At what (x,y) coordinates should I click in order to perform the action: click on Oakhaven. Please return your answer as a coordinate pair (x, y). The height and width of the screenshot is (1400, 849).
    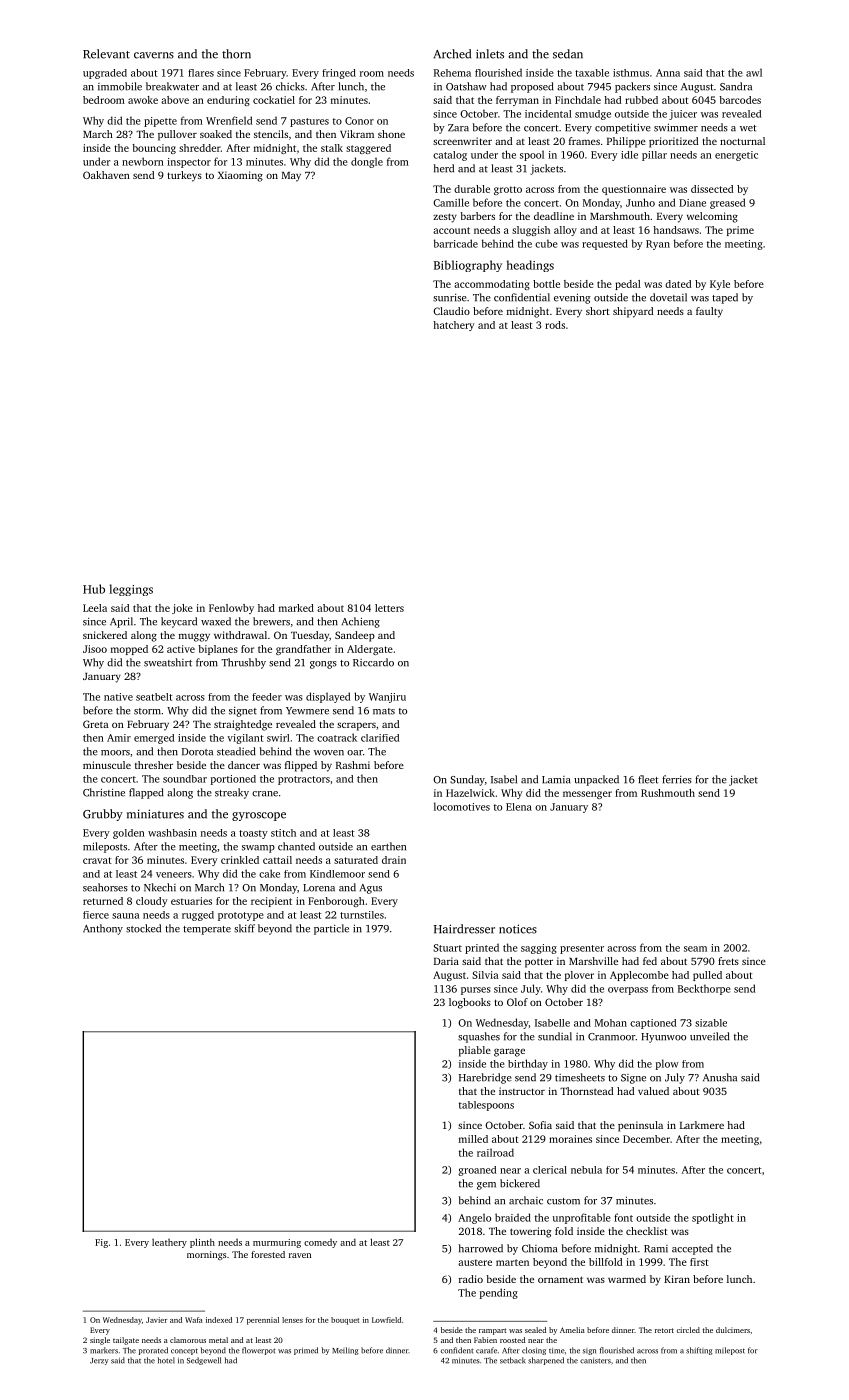
    Looking at the image, I should click on (106, 175).
